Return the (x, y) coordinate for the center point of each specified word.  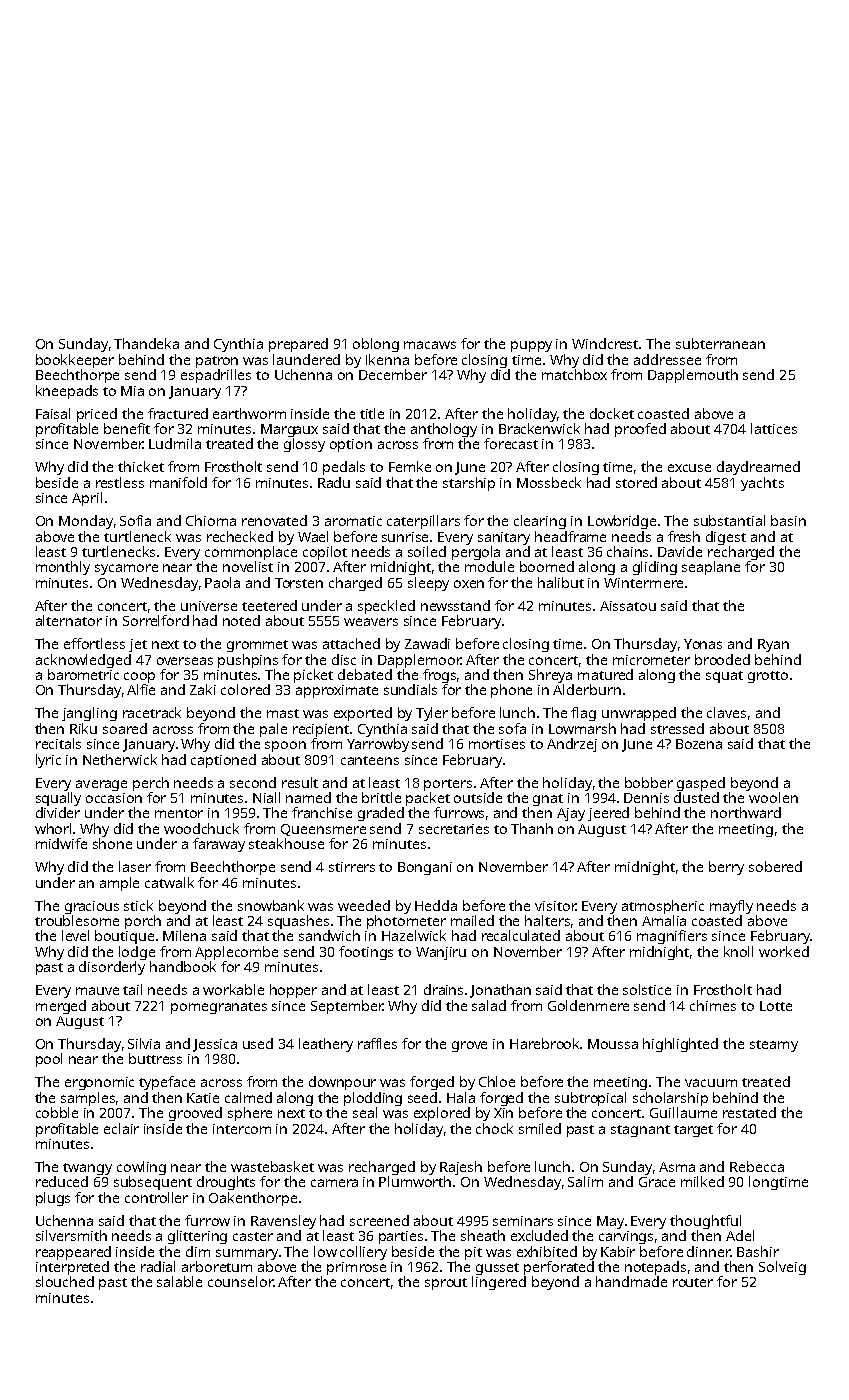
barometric (83, 674)
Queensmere (323, 830)
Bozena (699, 744)
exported (363, 714)
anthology (444, 430)
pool (49, 1060)
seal (365, 1112)
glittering (197, 1237)
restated (749, 1112)
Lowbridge (622, 522)
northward (746, 812)
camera (334, 1183)
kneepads (67, 392)
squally (58, 799)
